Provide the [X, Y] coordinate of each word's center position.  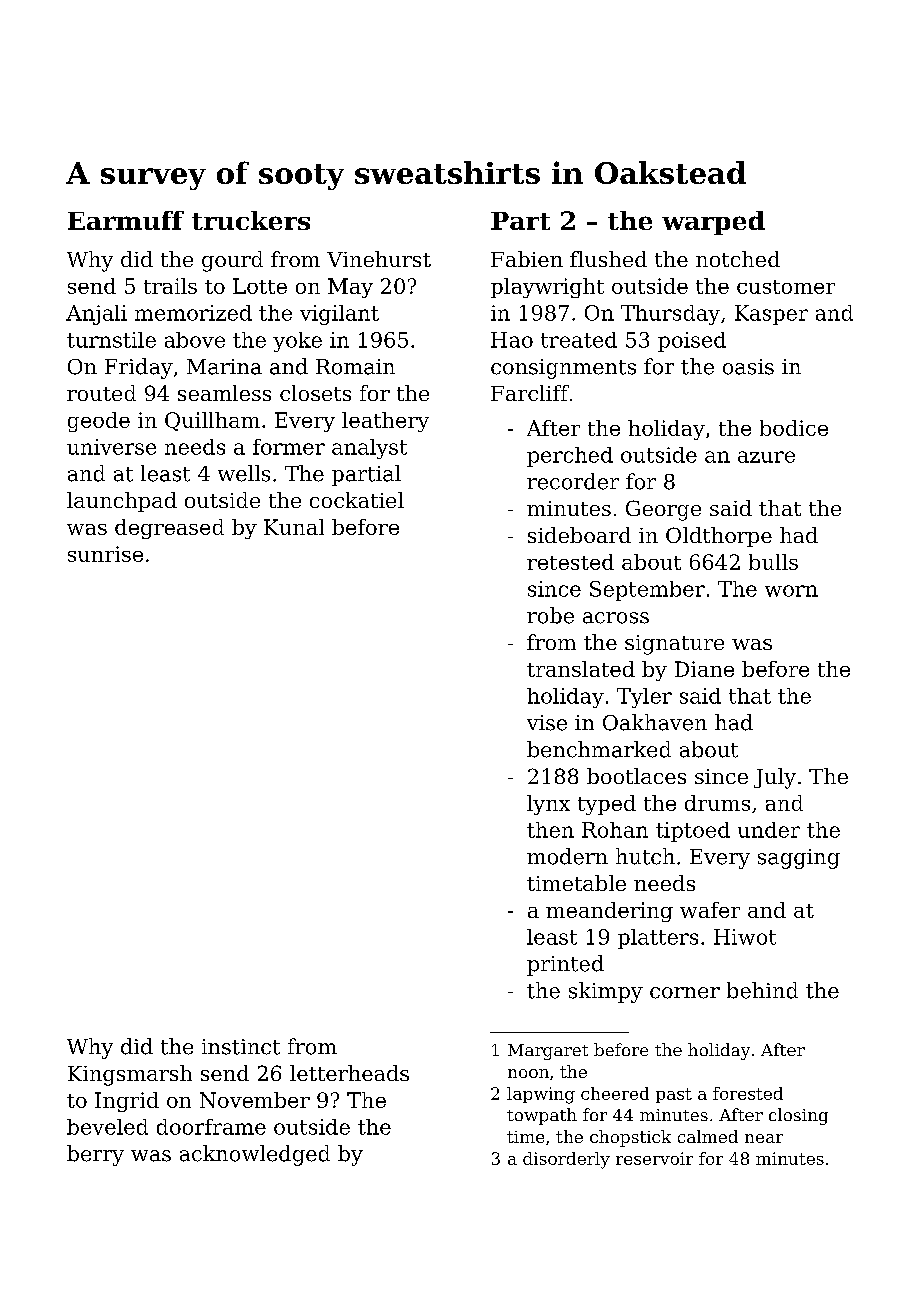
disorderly [566, 1160]
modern [567, 856]
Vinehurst [379, 259]
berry [95, 1155]
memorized [193, 313]
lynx [548, 805]
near [764, 1138]
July [775, 778]
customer [786, 287]
